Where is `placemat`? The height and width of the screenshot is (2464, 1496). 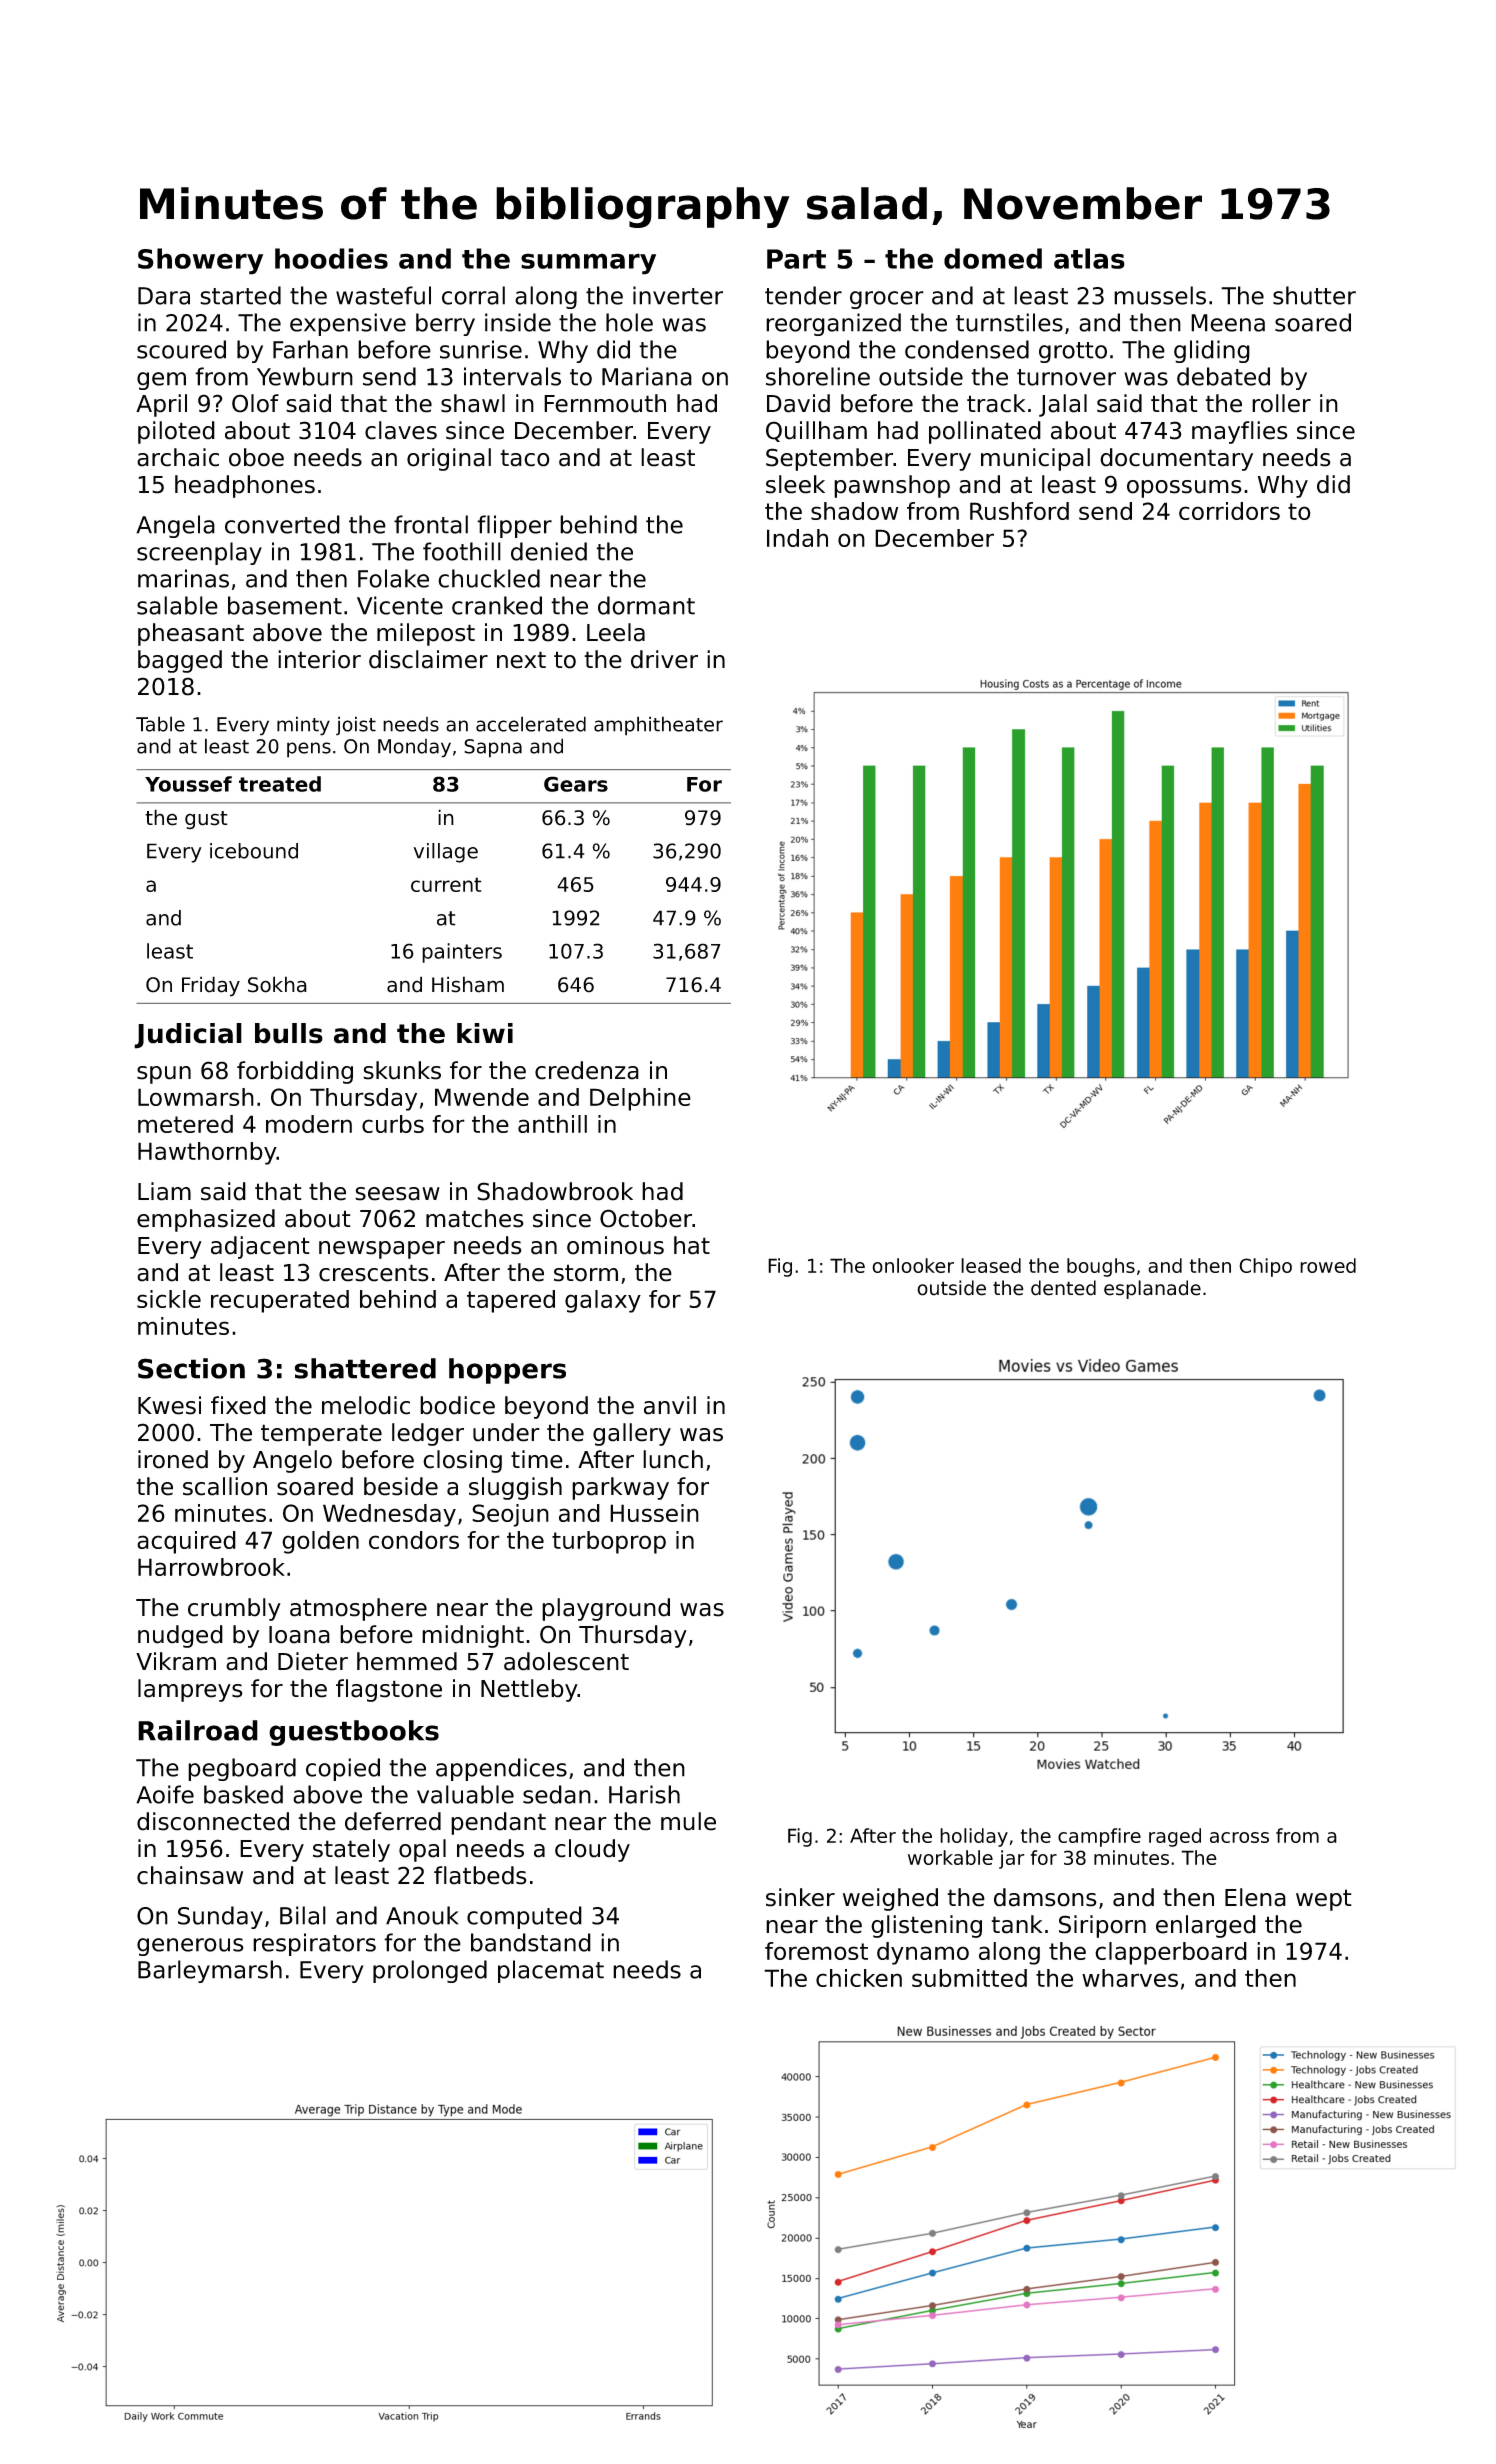
placemat is located at coordinates (551, 1971).
